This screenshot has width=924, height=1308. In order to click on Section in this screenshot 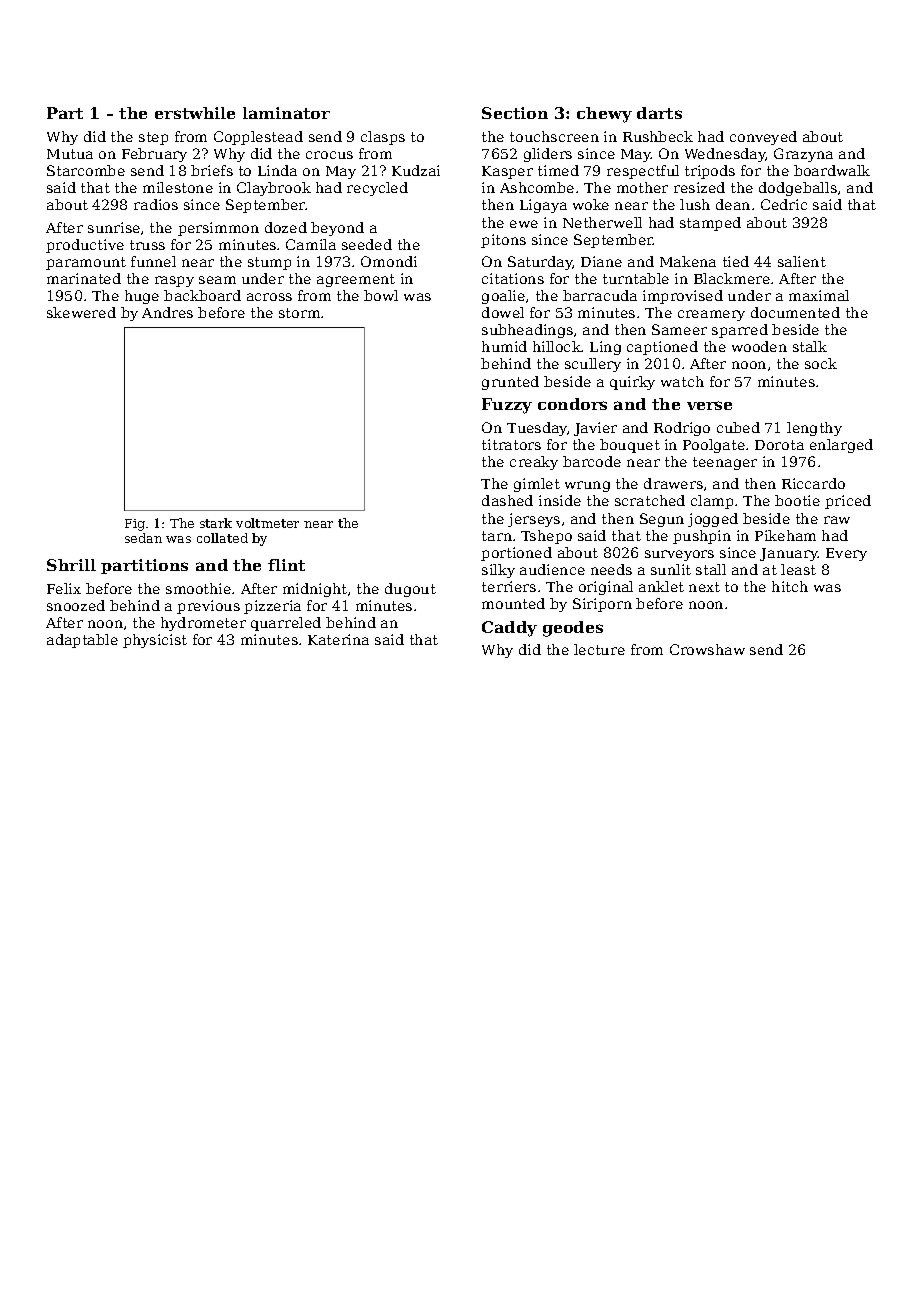, I will do `click(515, 113)`.
